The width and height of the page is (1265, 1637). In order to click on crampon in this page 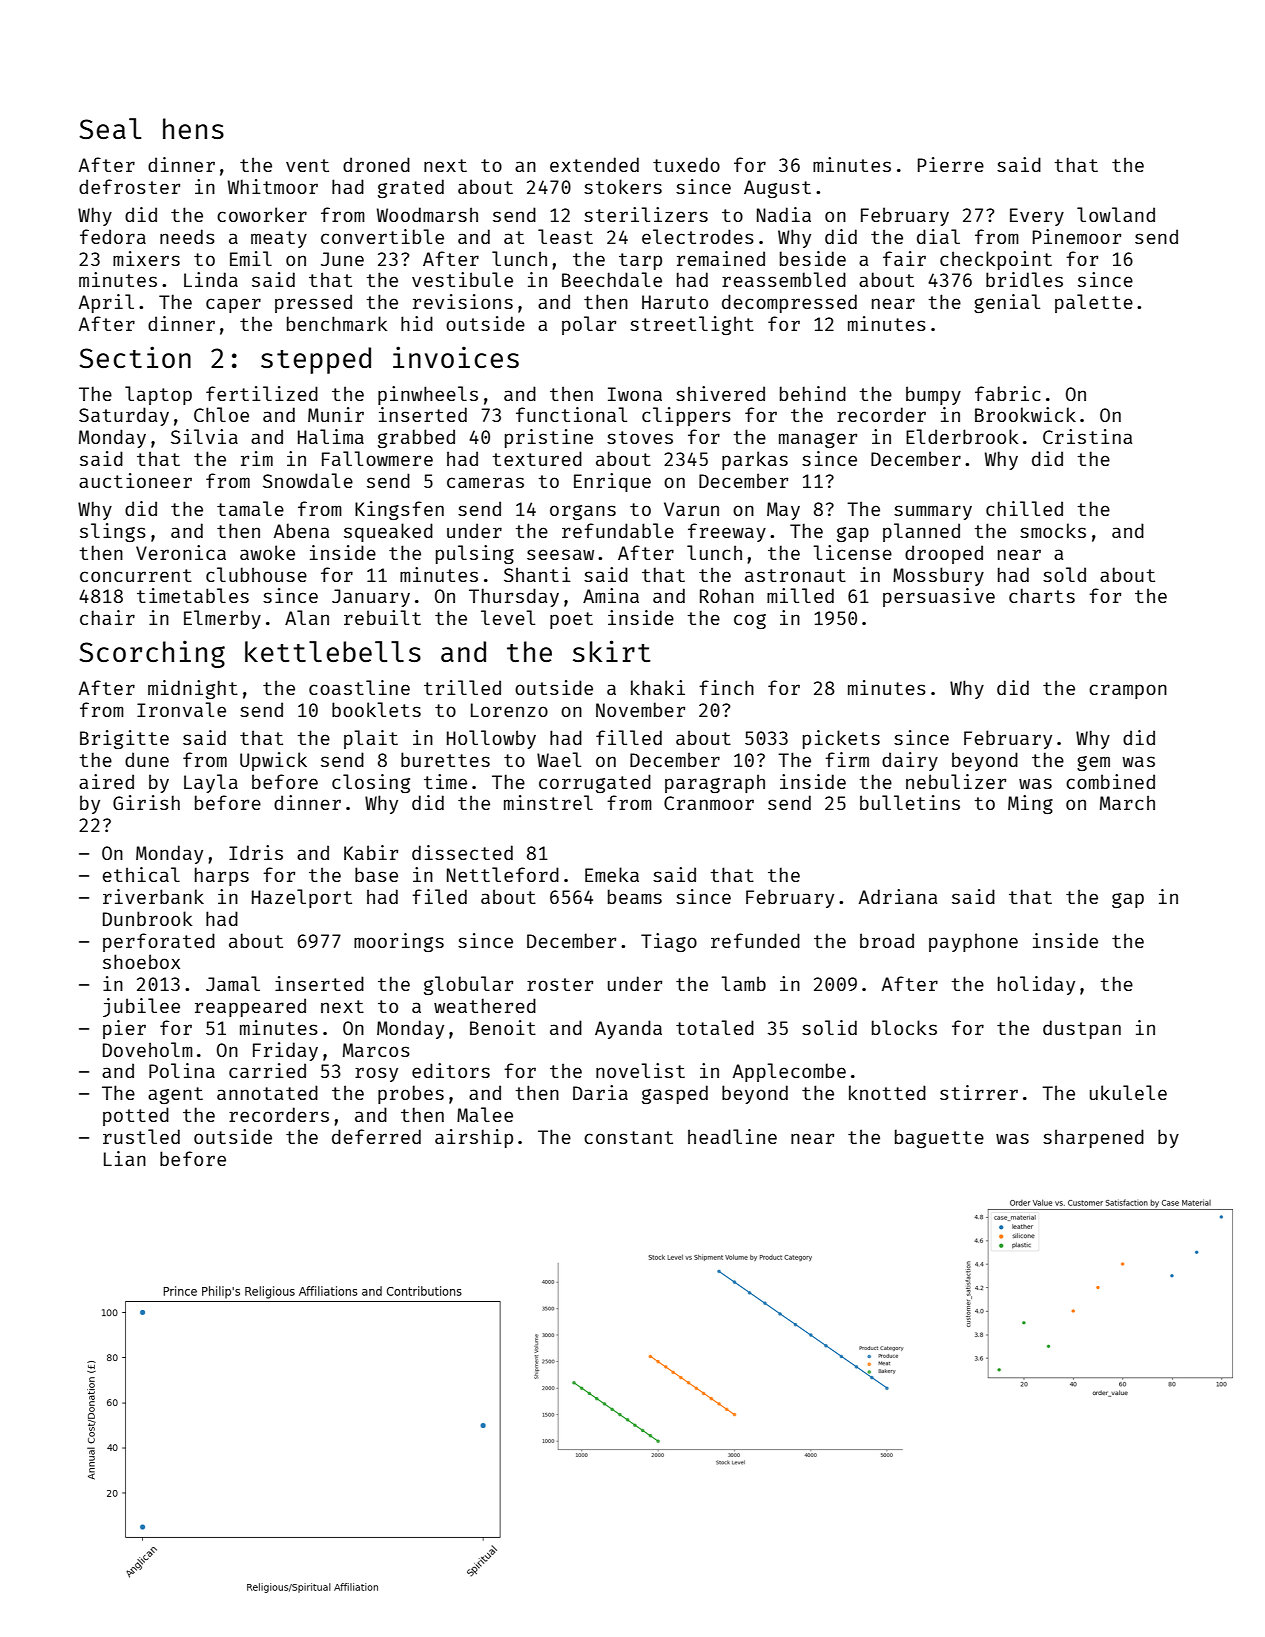, I will do `click(1128, 691)`.
